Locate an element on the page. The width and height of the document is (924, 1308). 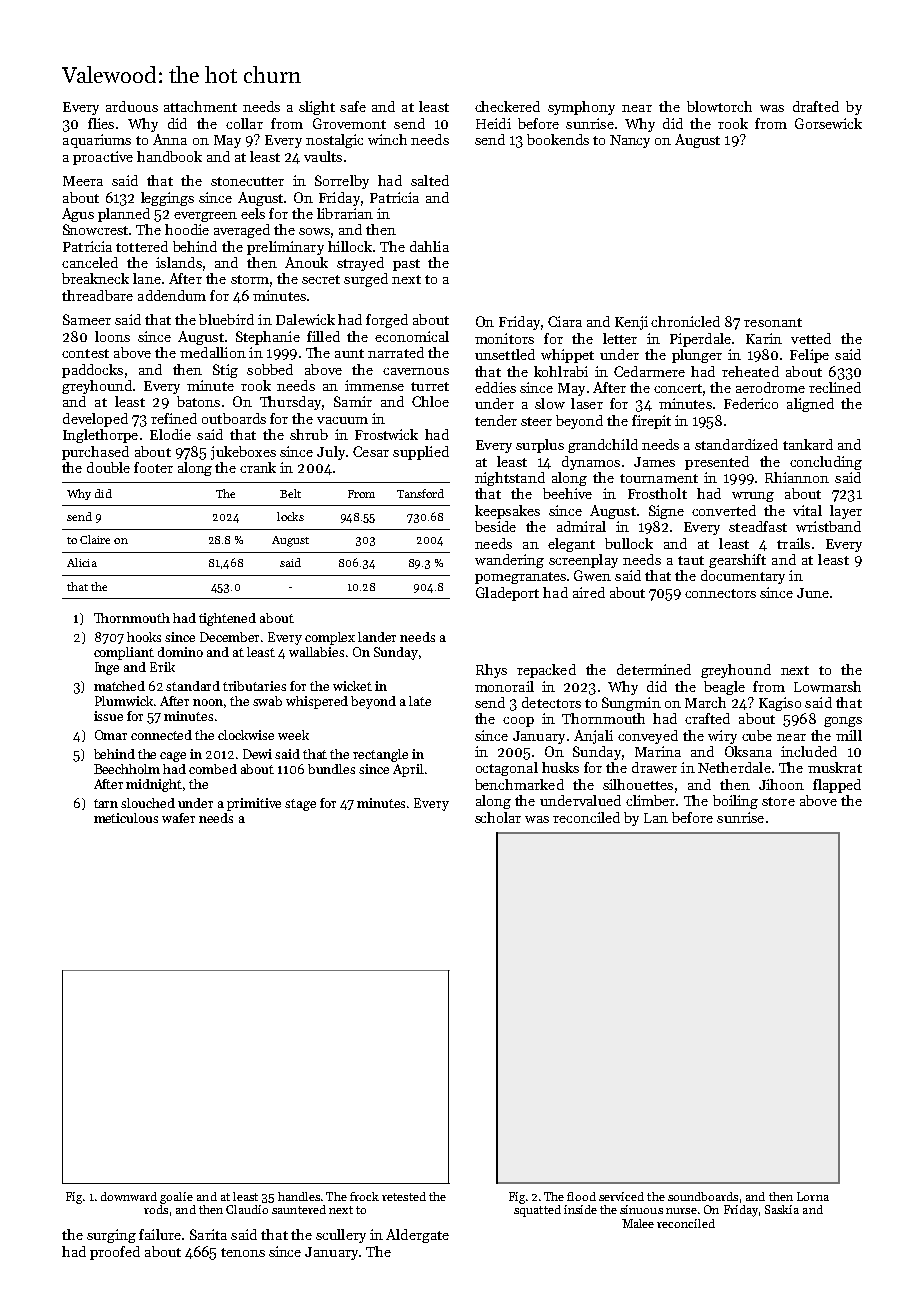
wrung is located at coordinates (753, 497).
